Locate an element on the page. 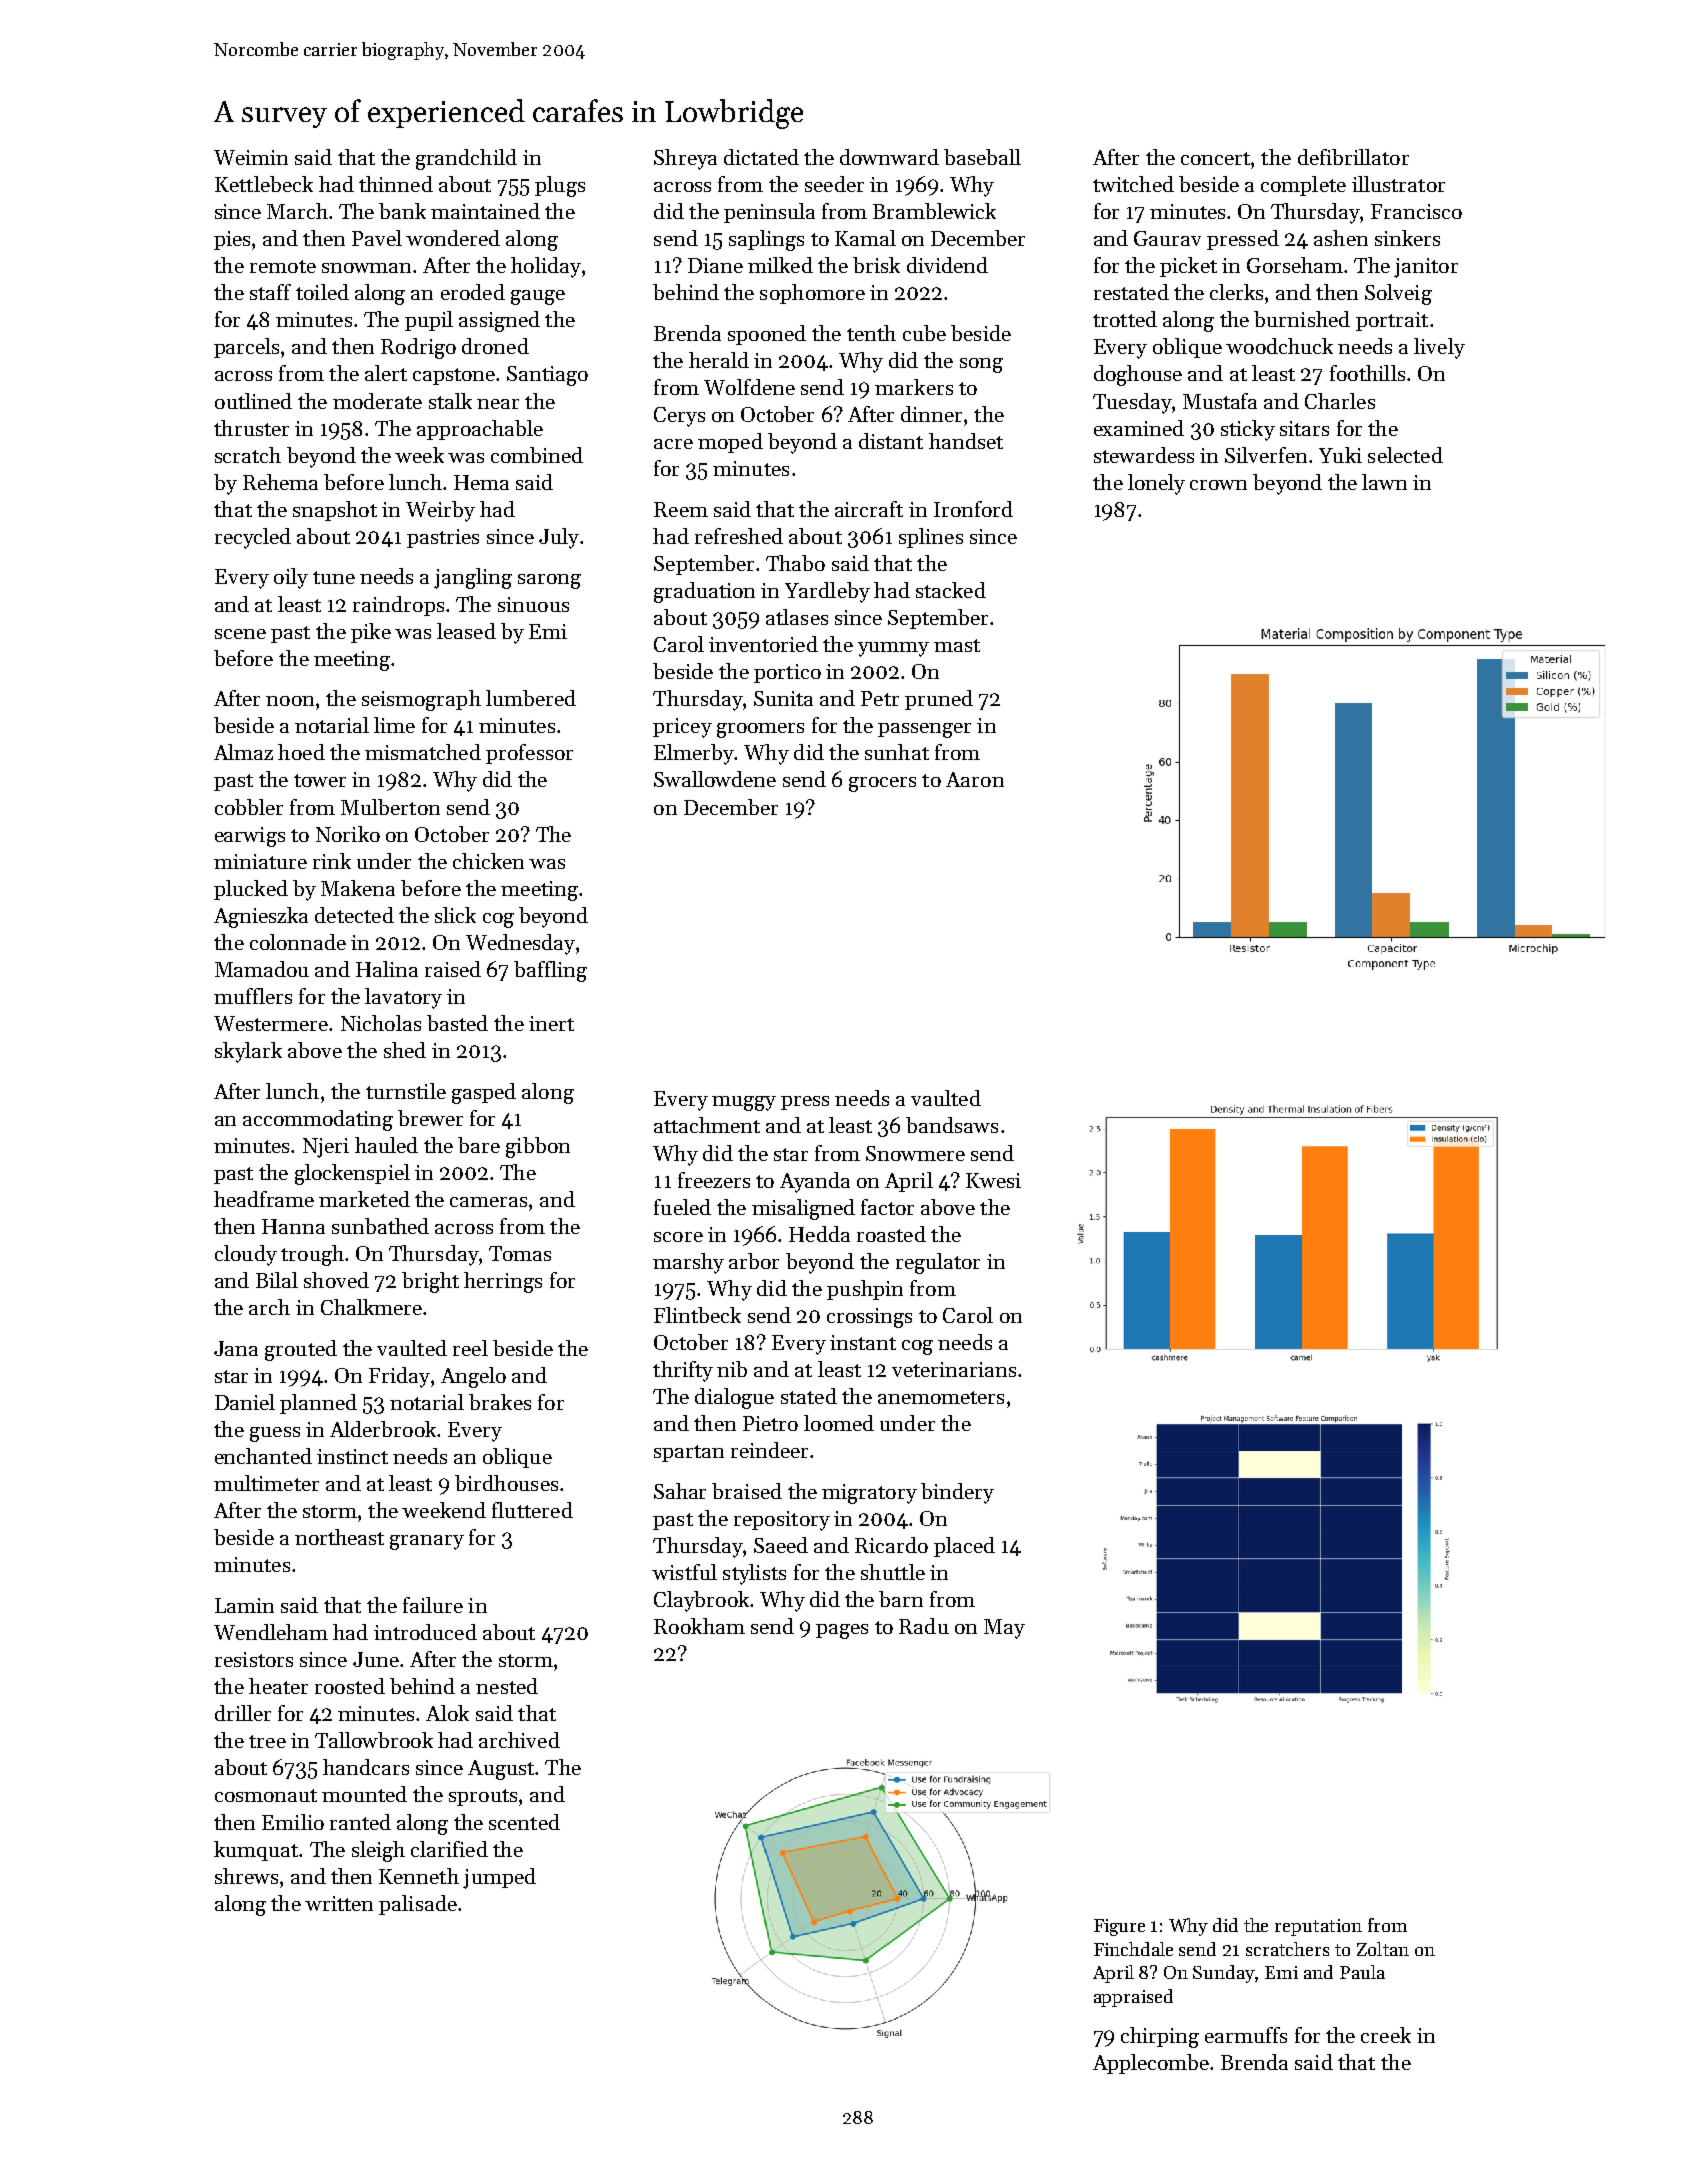 This page has width=1683, height=2178. brewer is located at coordinates (430, 1118).
